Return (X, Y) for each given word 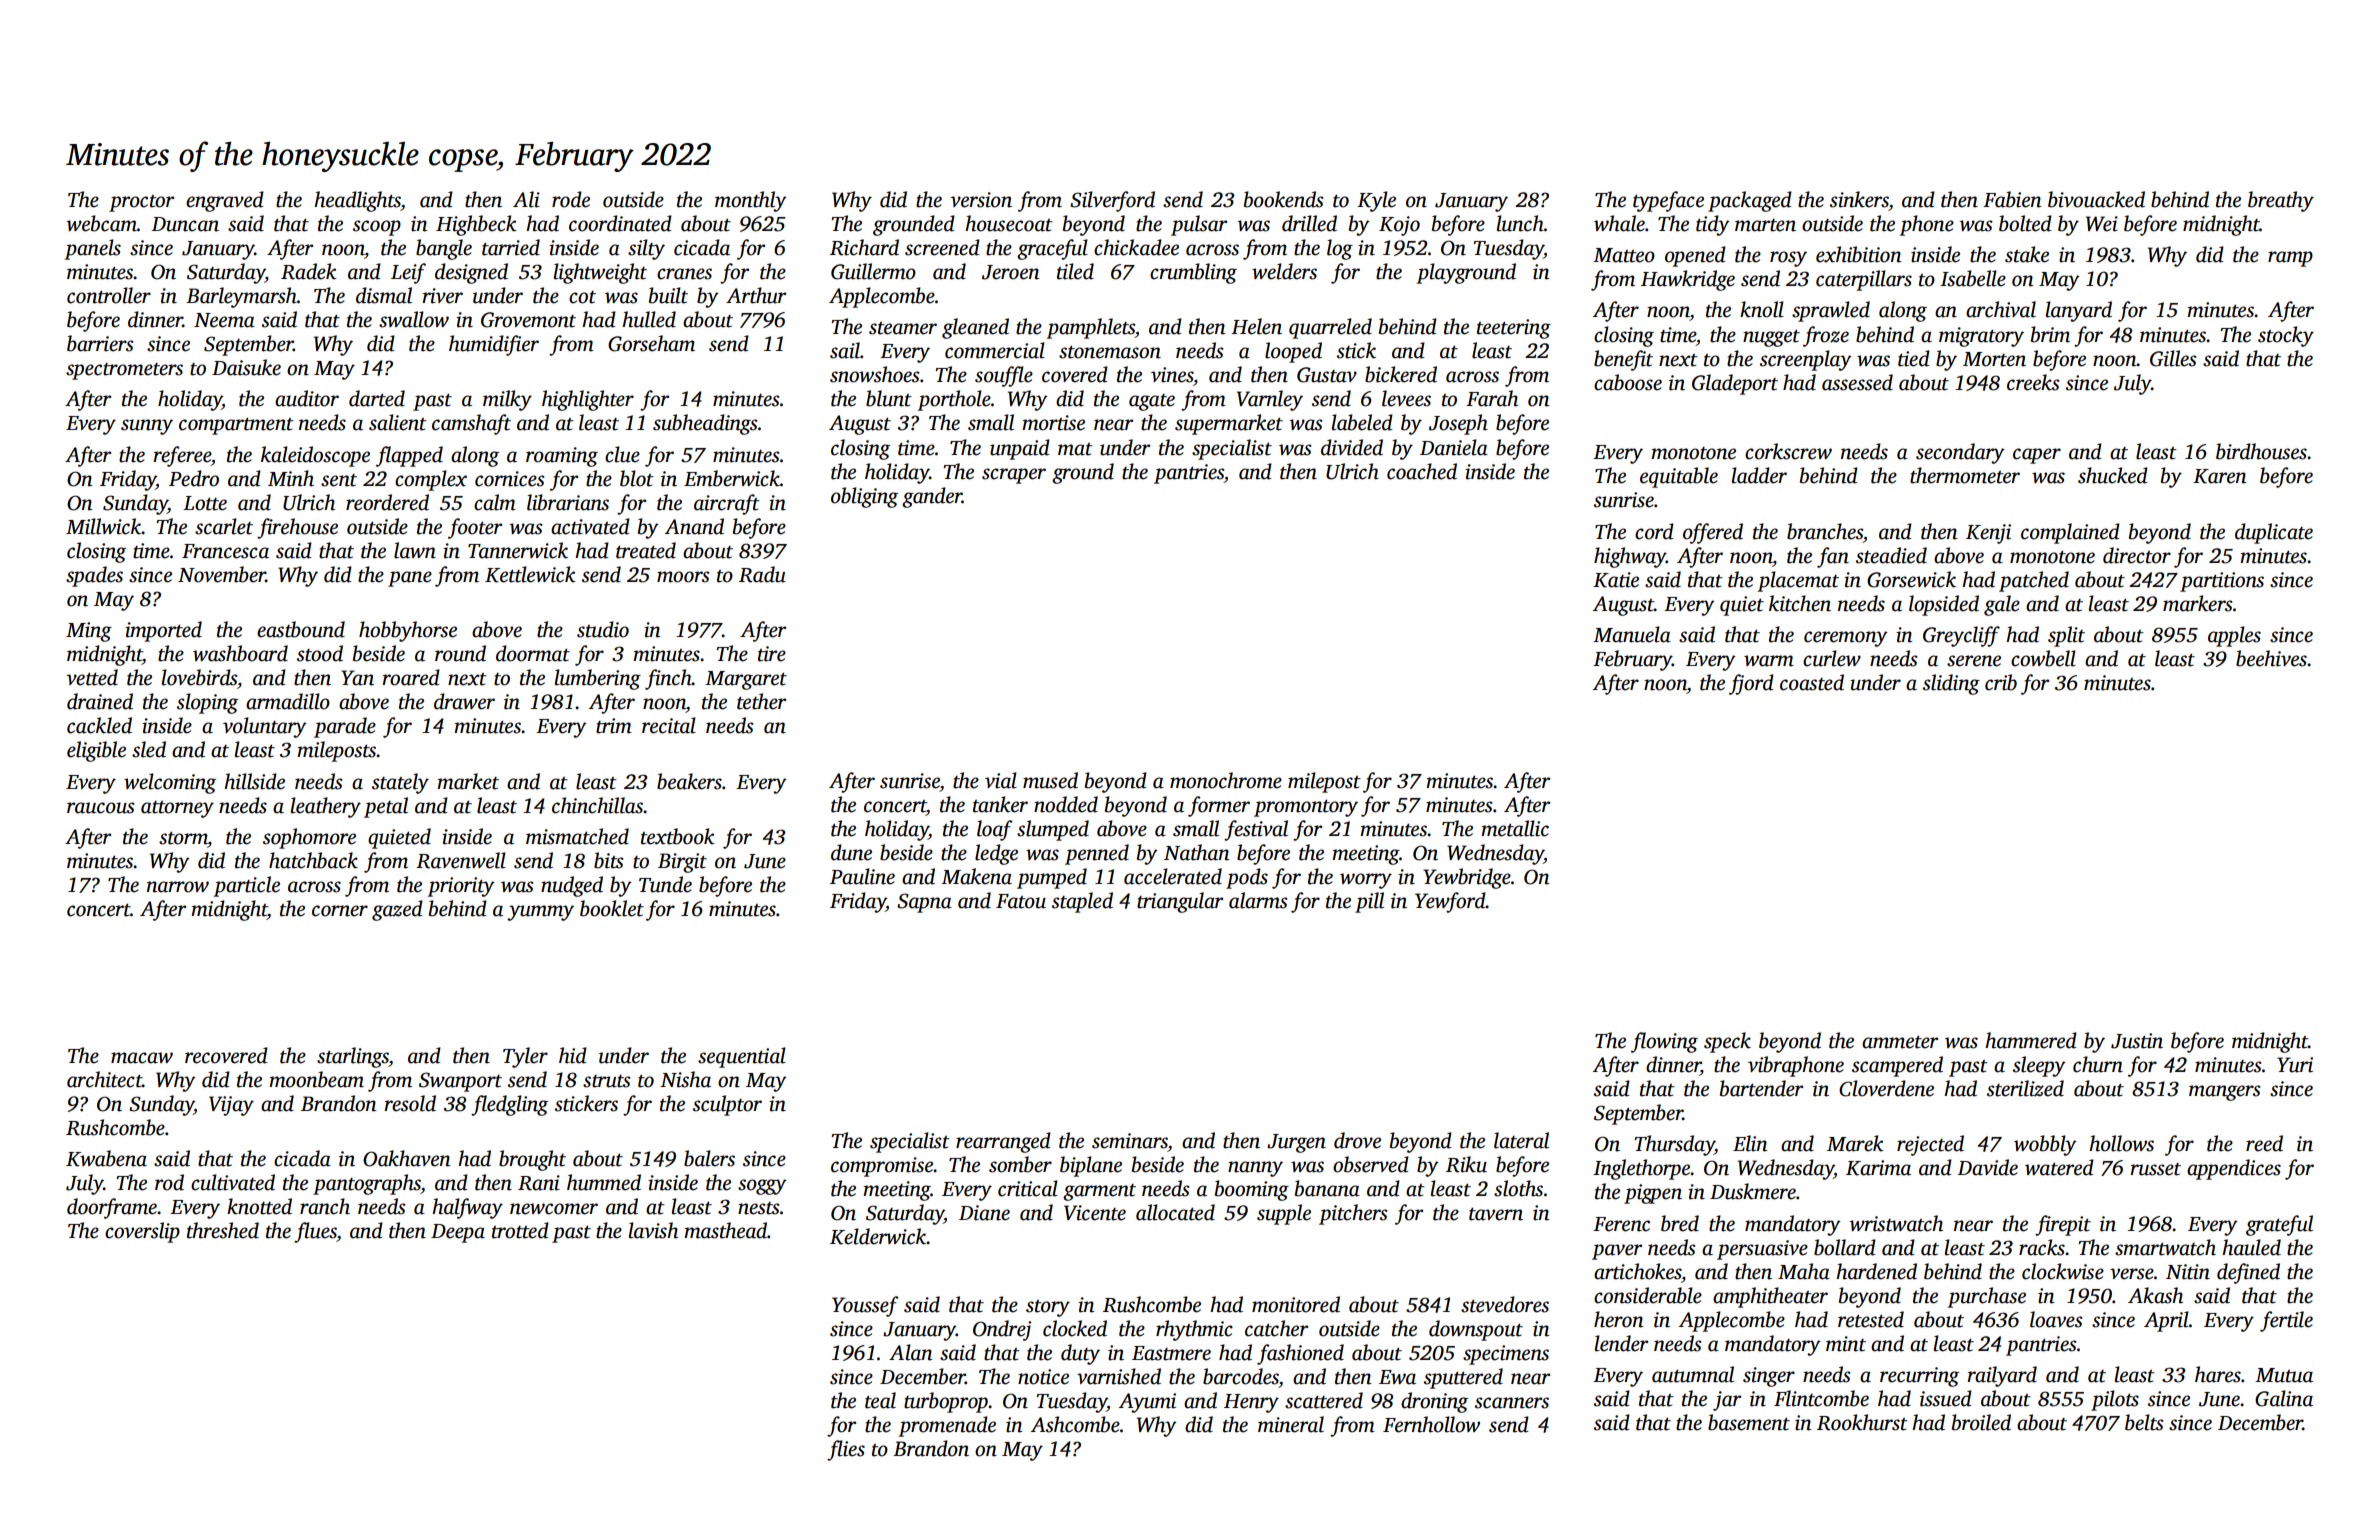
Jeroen (1011, 272)
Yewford (1450, 902)
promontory (1306, 808)
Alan (911, 1352)
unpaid (1020, 449)
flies (846, 1450)
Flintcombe (1821, 1398)
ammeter (1900, 1042)
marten (1765, 225)
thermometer (1965, 475)
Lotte (205, 503)
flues (315, 1232)
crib (2001, 682)
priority (461, 887)
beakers (689, 781)
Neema (224, 320)
